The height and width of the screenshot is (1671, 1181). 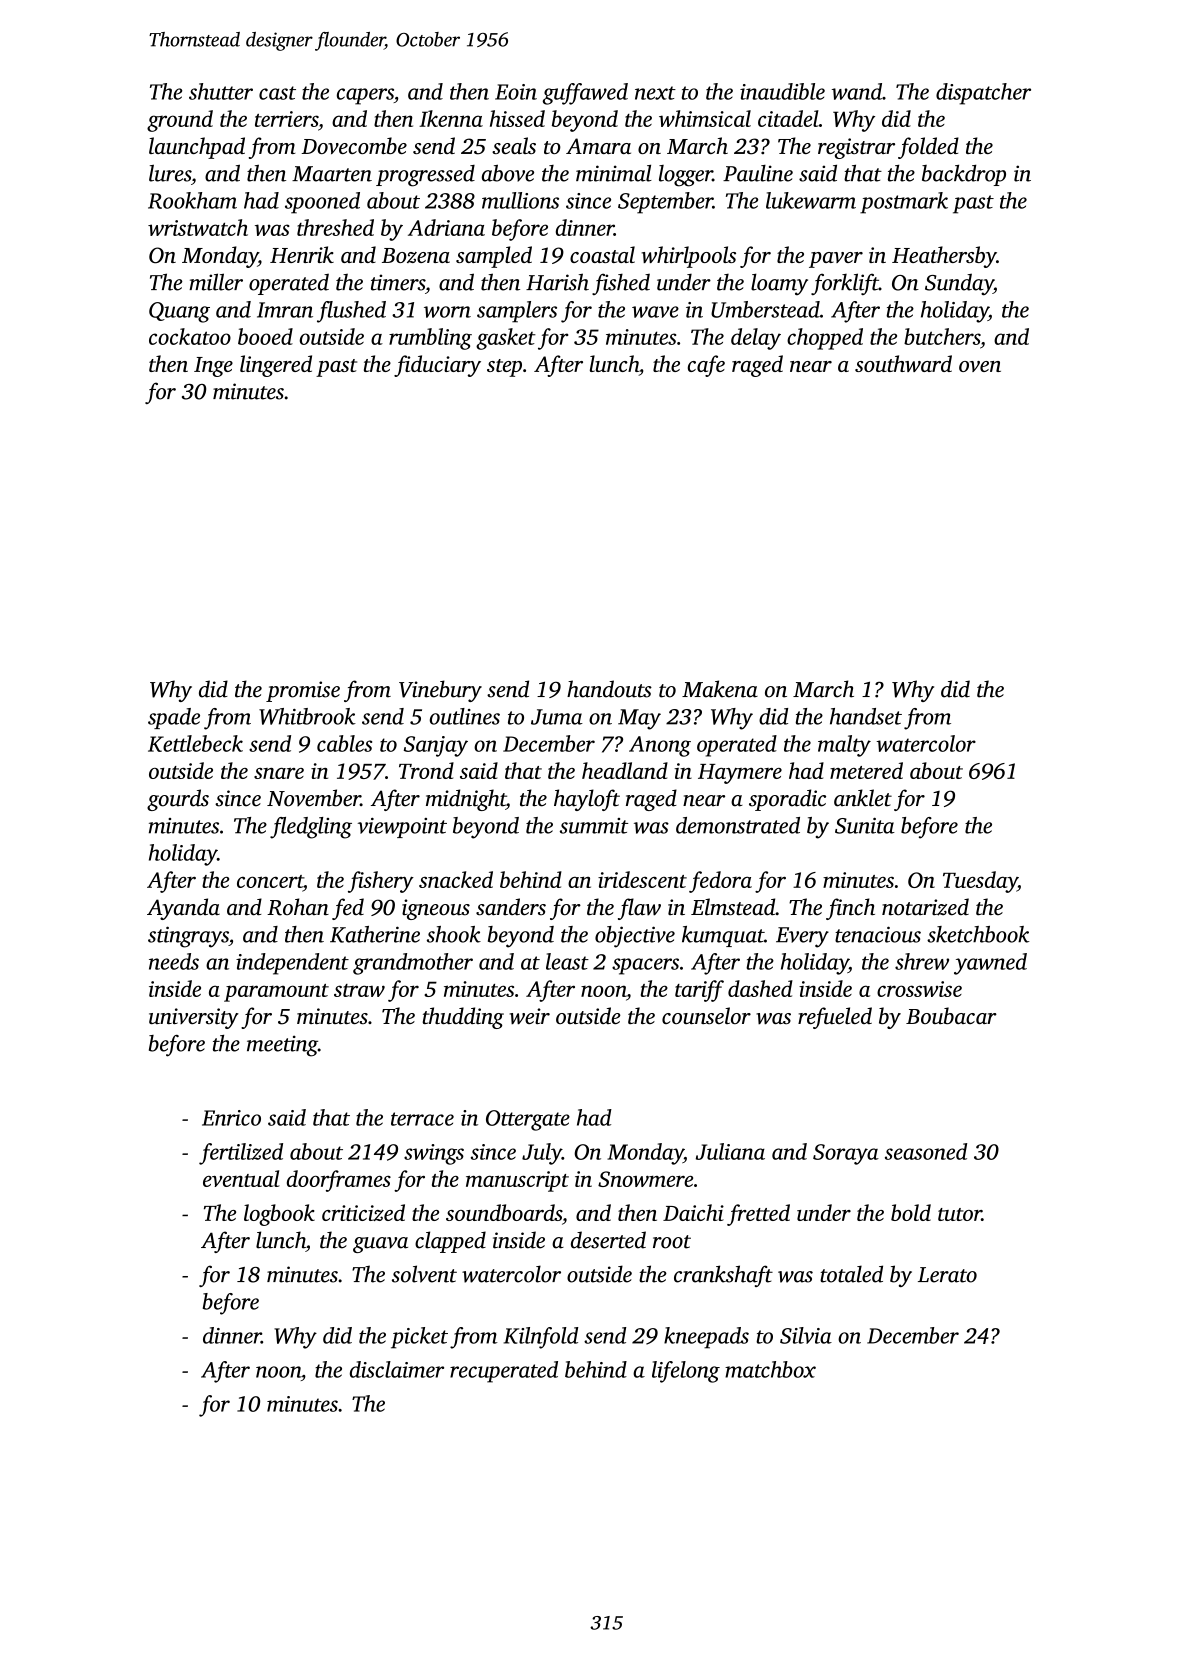 What do you see at coordinates (655, 93) in the screenshot?
I see `next` at bounding box center [655, 93].
